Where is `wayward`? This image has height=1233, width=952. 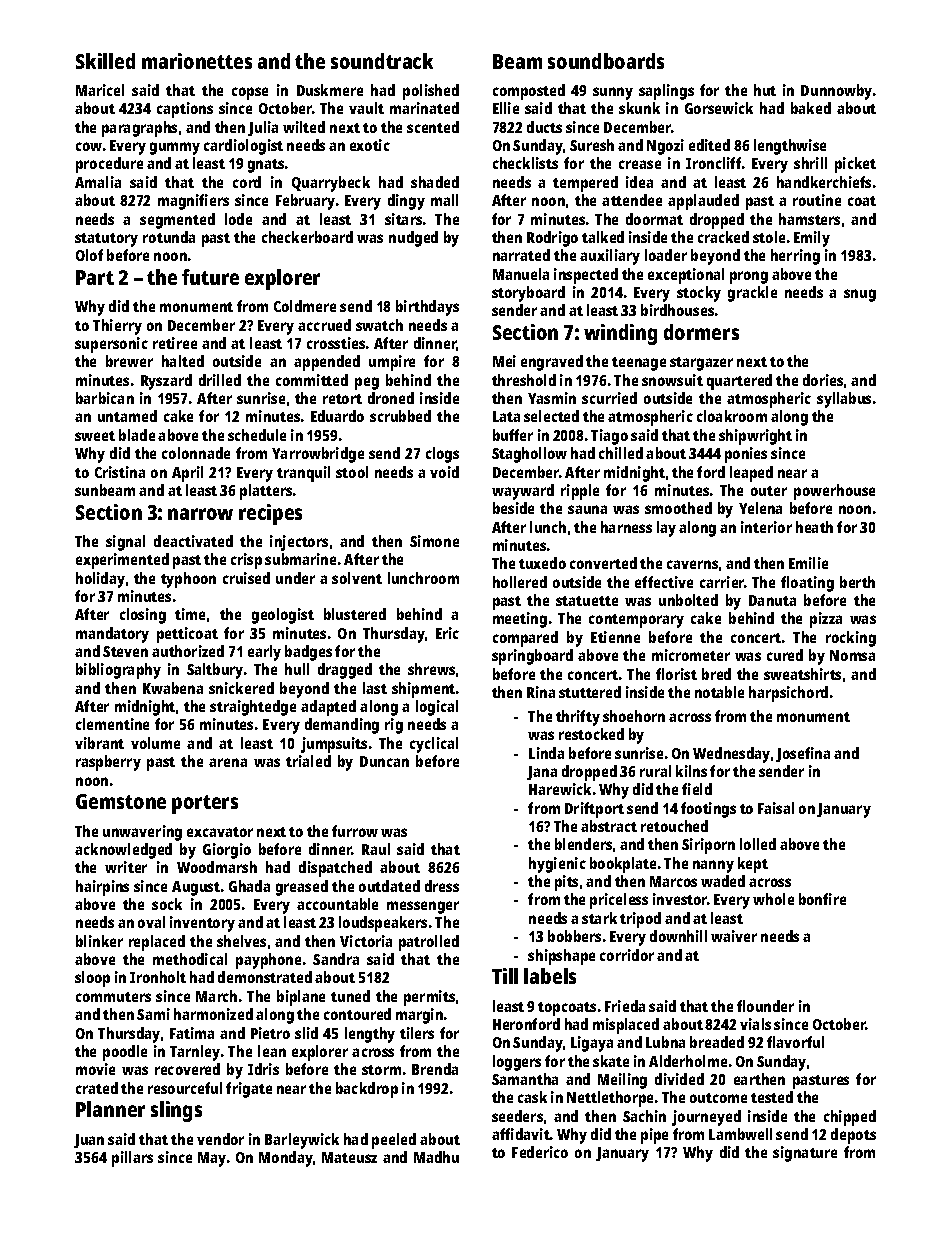 wayward is located at coordinates (523, 492).
